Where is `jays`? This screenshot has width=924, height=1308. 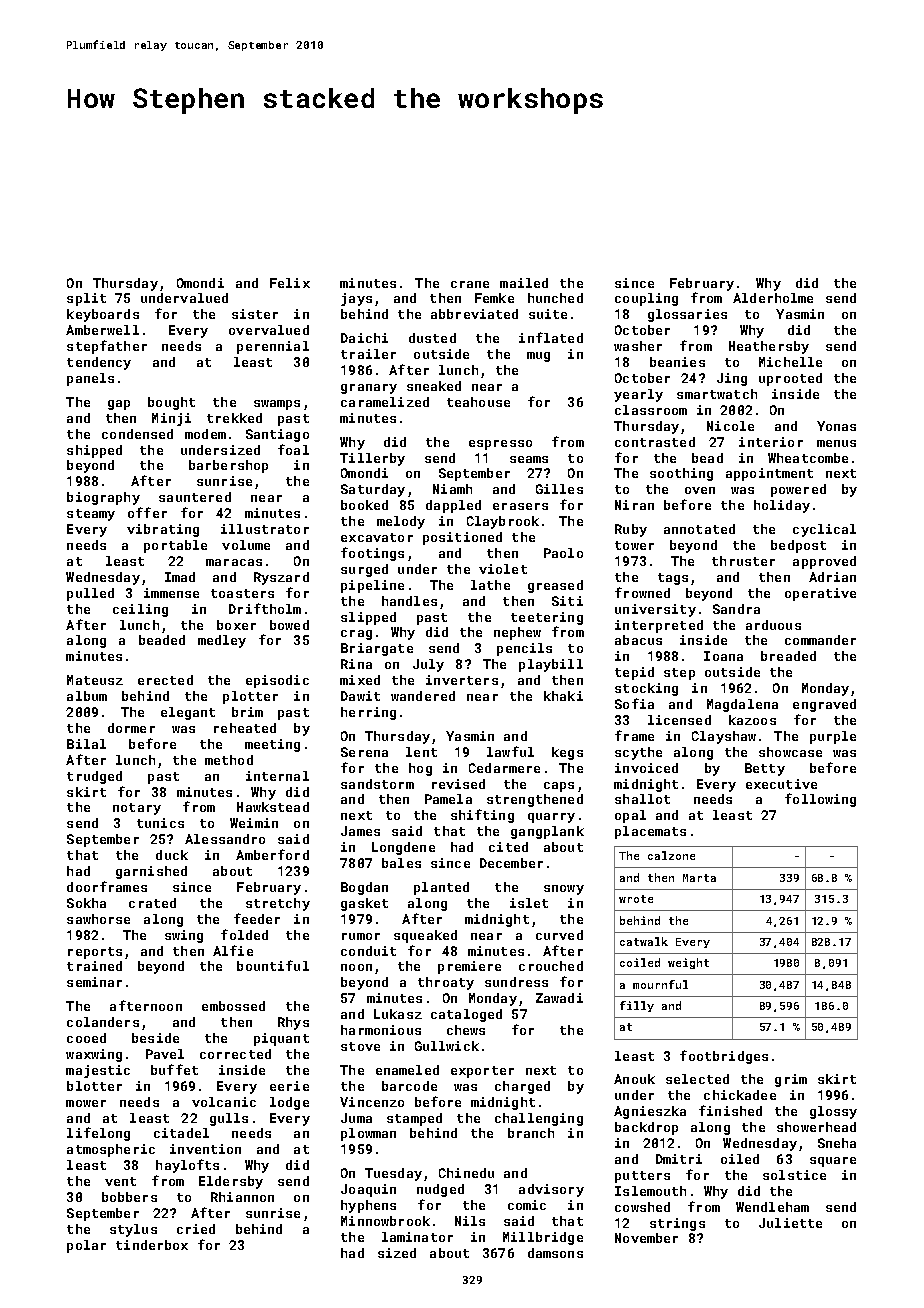
jays is located at coordinates (356, 299).
